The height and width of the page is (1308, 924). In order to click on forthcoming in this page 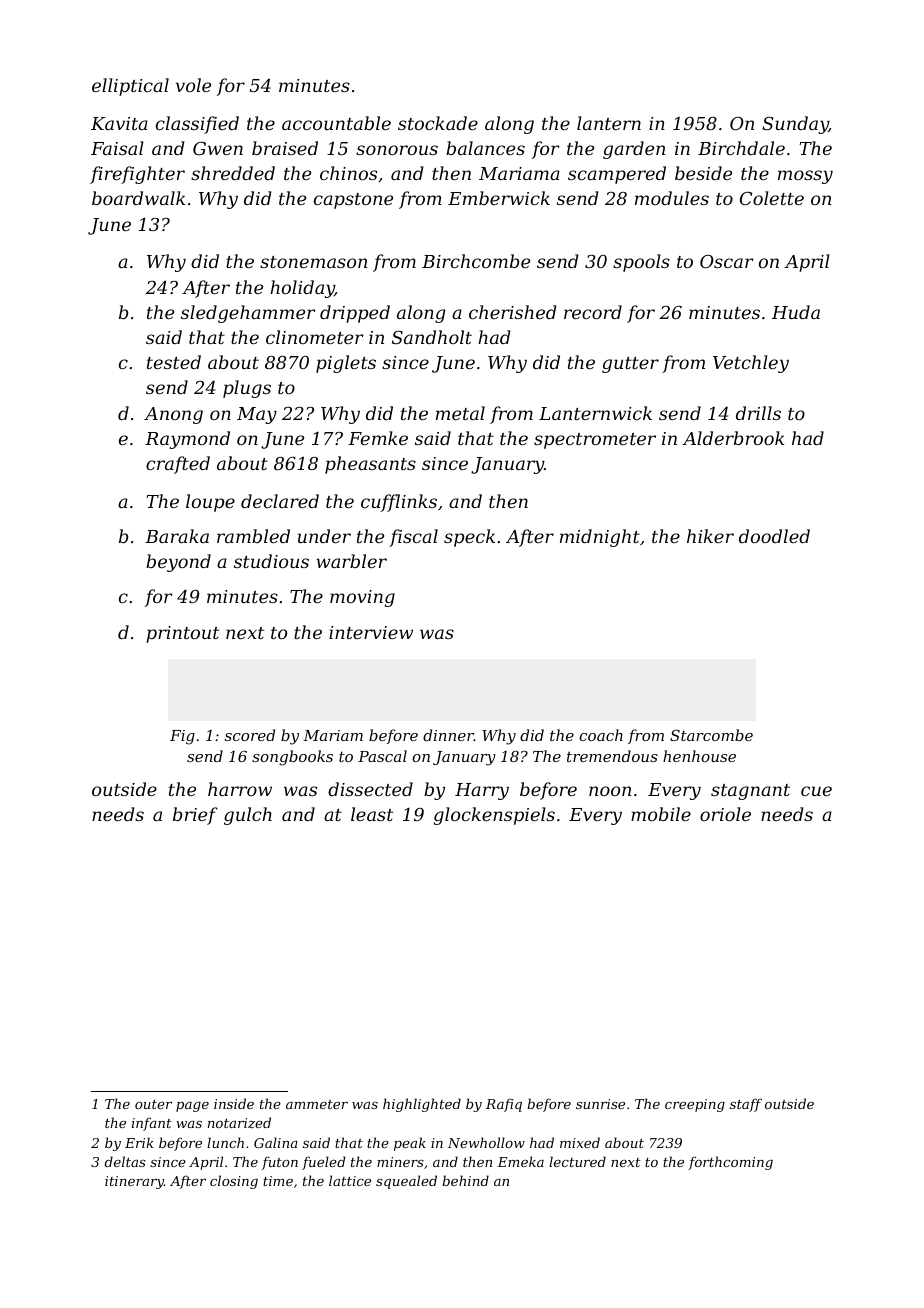, I will do `click(730, 1163)`.
